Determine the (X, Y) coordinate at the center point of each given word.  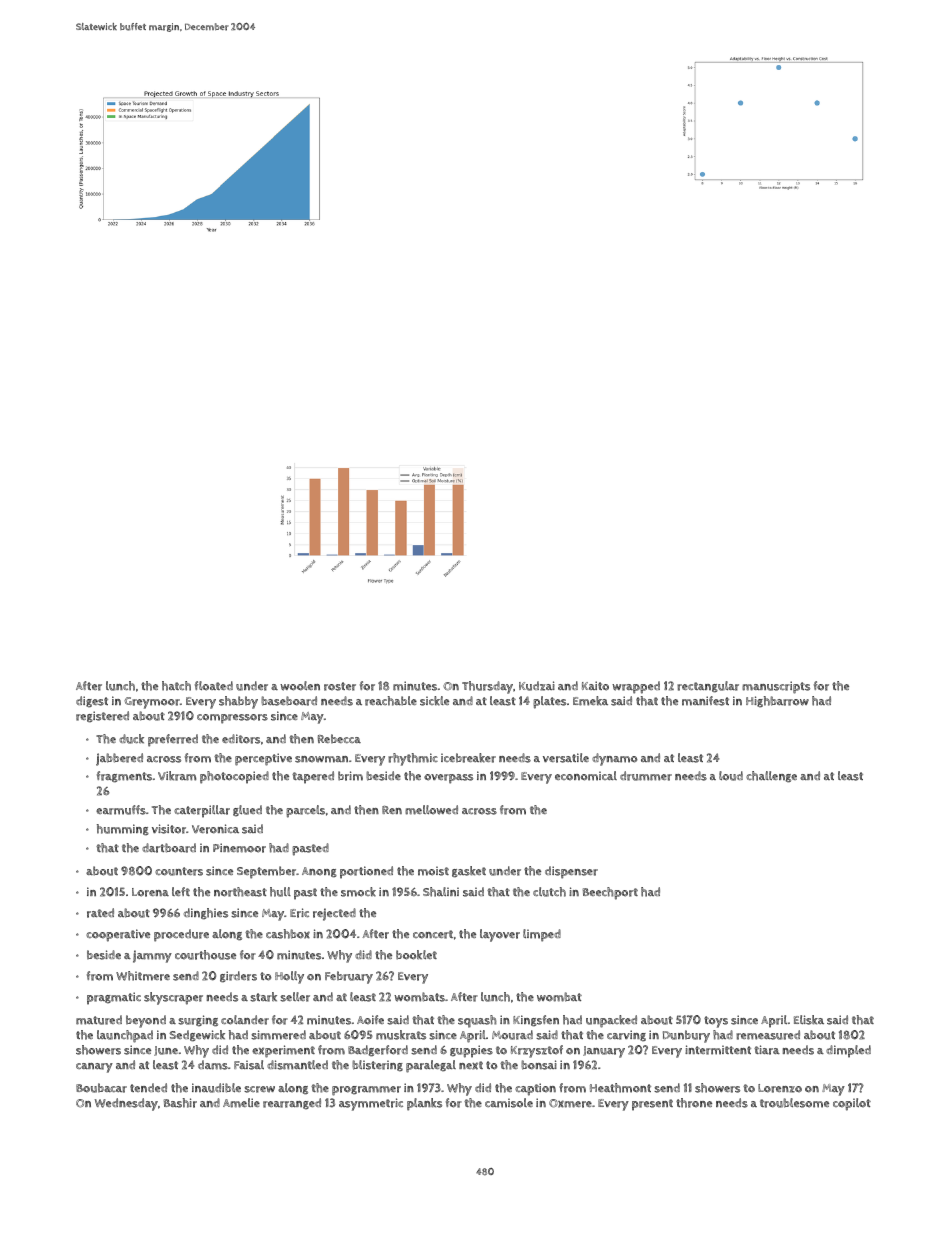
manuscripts (776, 687)
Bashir (180, 1103)
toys (716, 1022)
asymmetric (371, 1104)
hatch (176, 686)
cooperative (118, 935)
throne (694, 1103)
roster (340, 686)
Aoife (370, 1020)
